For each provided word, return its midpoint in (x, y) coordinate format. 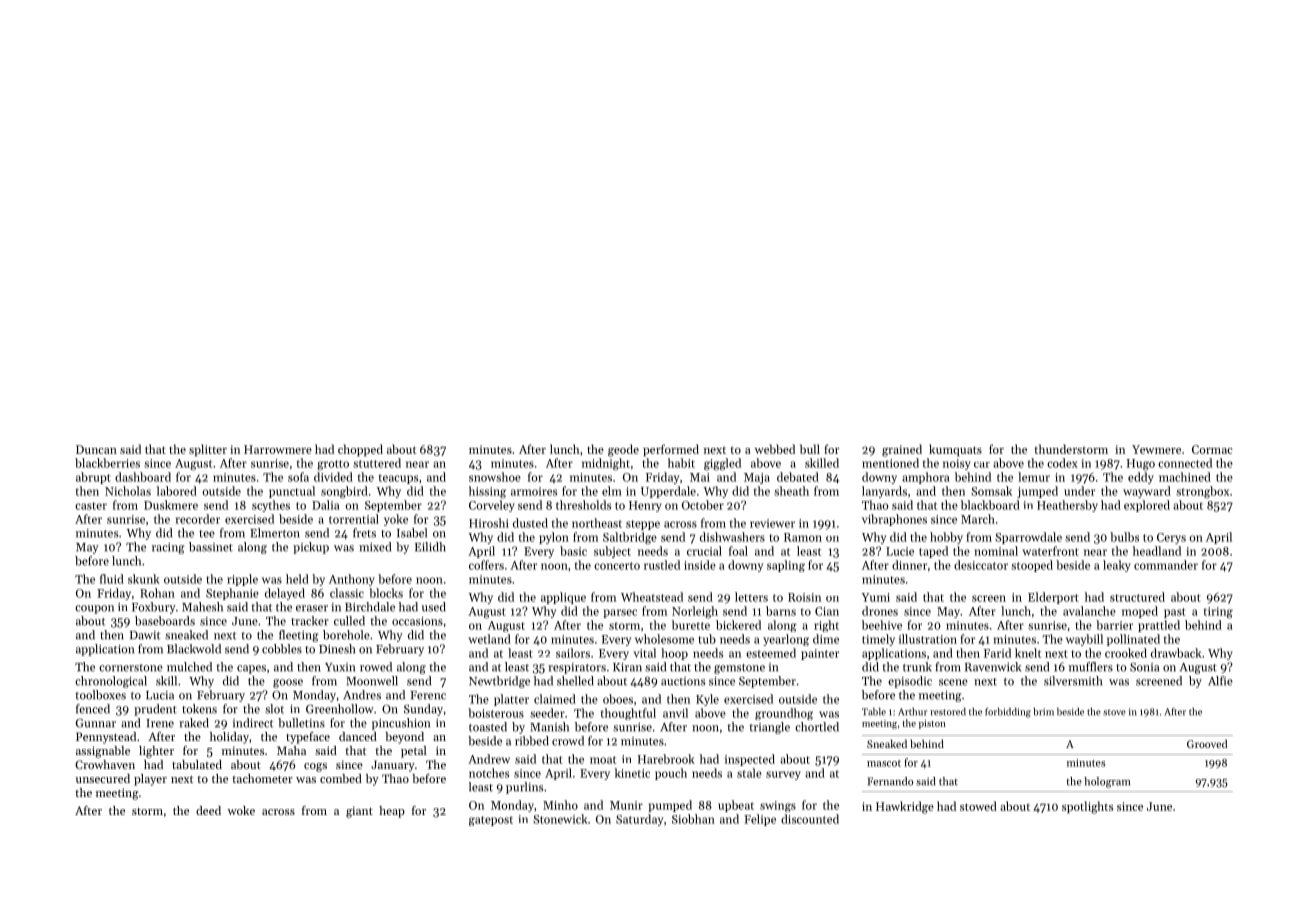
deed (208, 810)
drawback (1176, 653)
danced (358, 736)
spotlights (1087, 807)
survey (783, 775)
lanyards (884, 492)
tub (707, 639)
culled (349, 621)
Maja (757, 478)
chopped (360, 450)
